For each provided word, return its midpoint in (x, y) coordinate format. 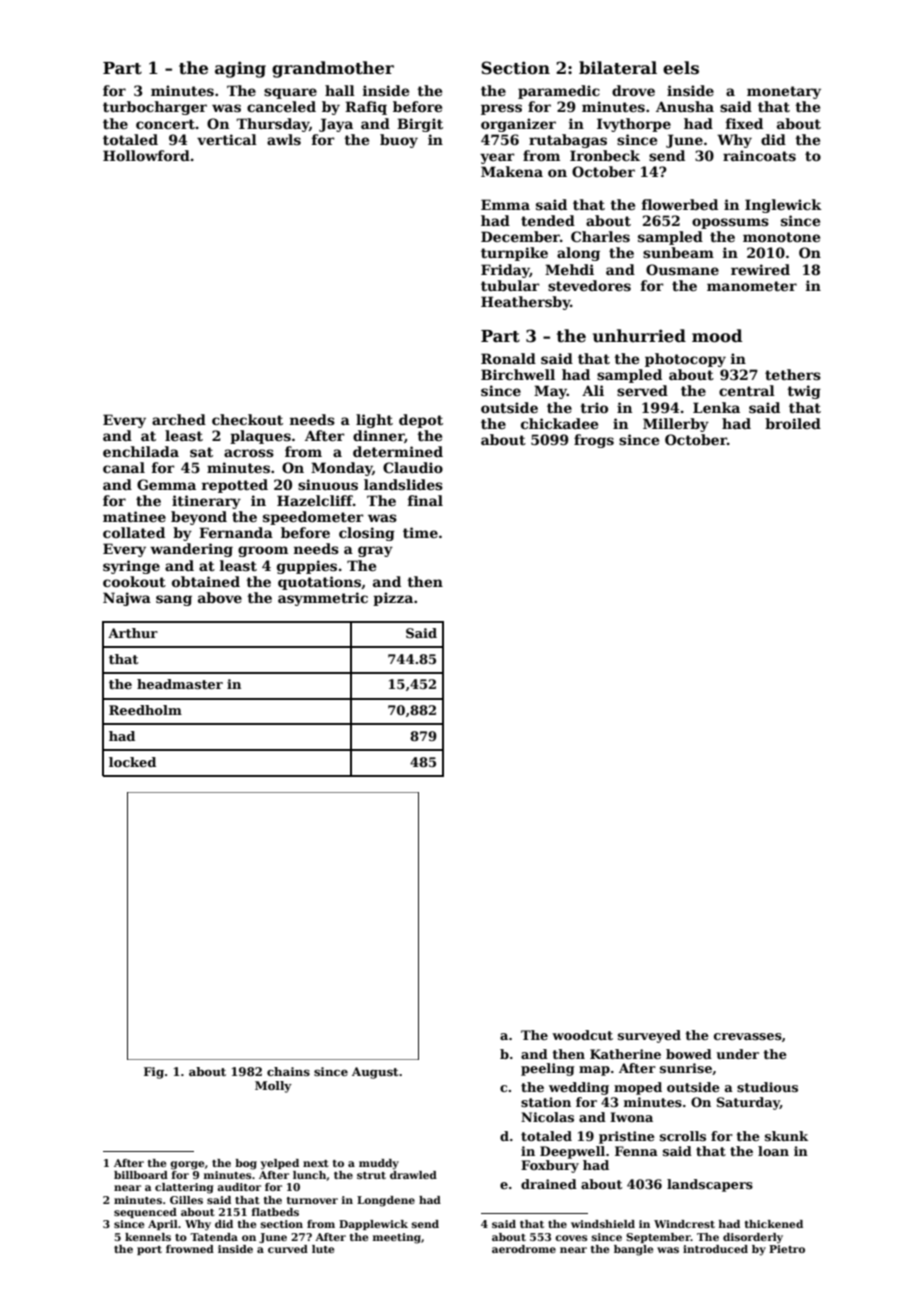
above (220, 597)
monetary (784, 92)
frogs (594, 441)
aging (240, 69)
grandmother (333, 69)
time (420, 532)
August (375, 1073)
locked (132, 762)
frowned (190, 1249)
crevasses (748, 1036)
